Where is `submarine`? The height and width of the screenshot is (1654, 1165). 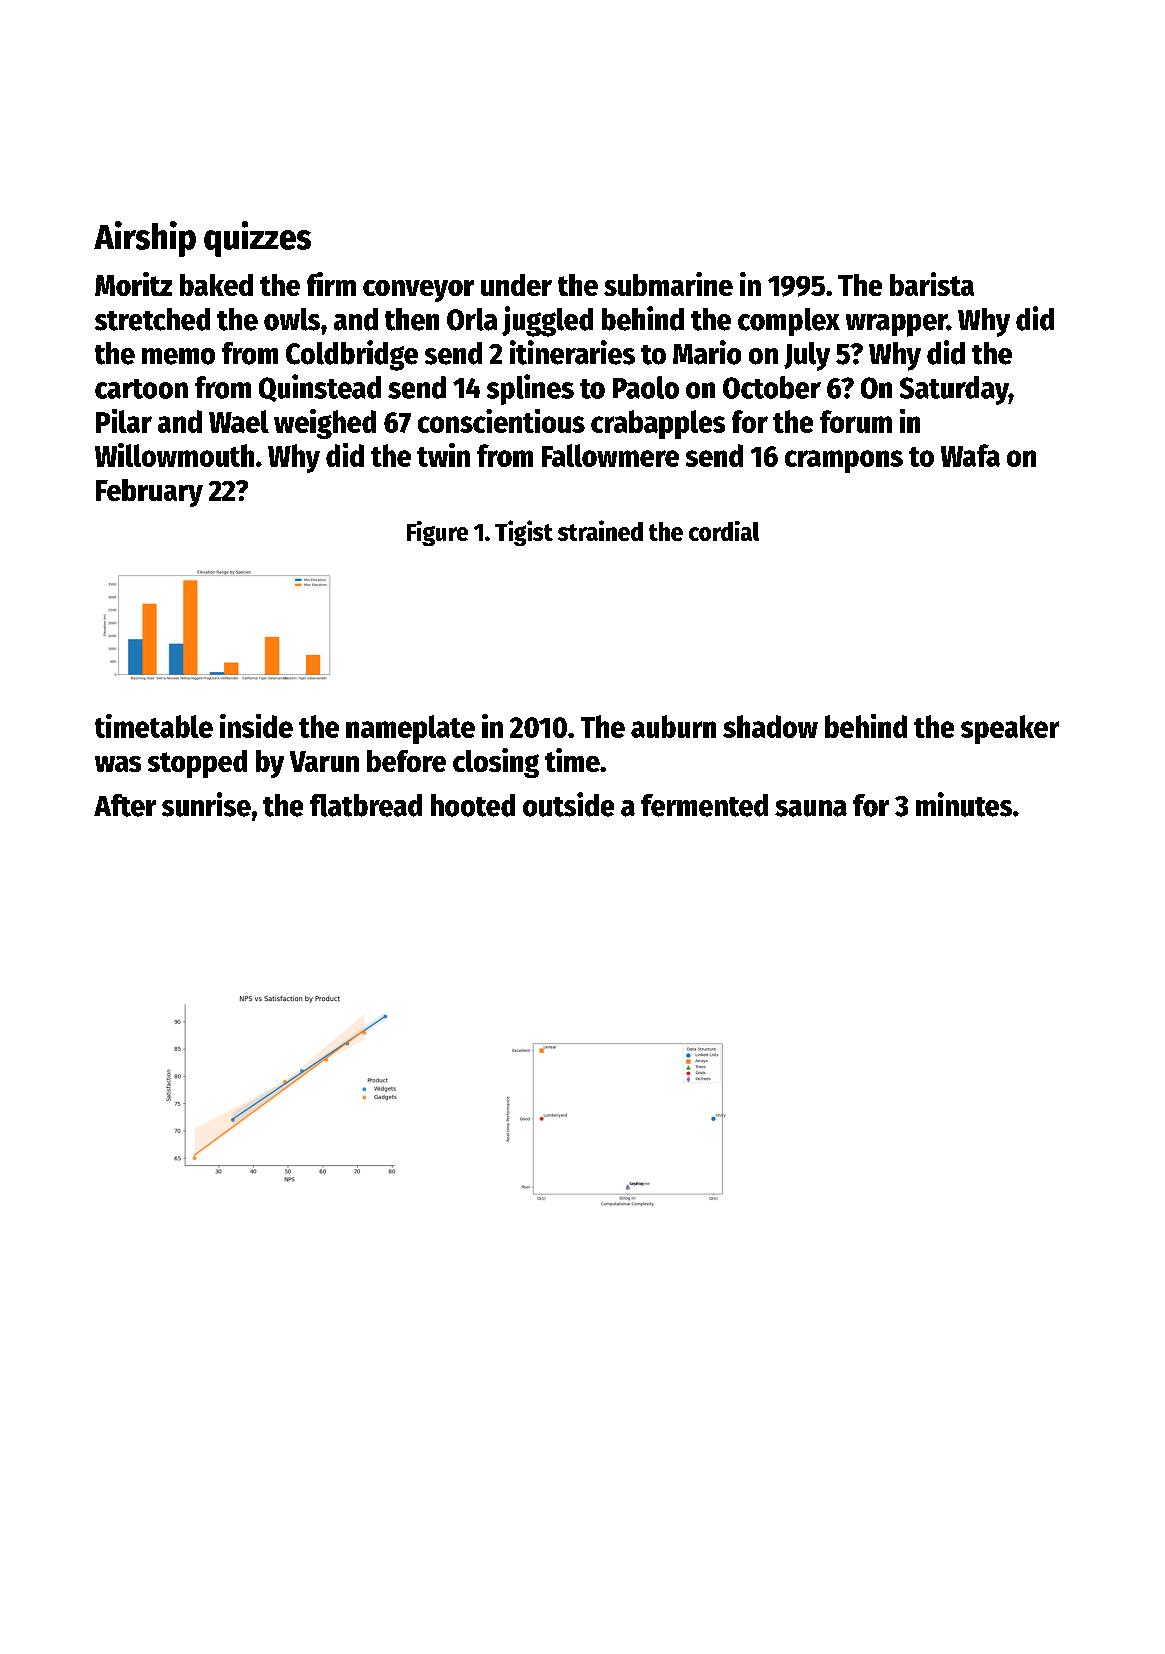
submarine is located at coordinates (668, 284).
